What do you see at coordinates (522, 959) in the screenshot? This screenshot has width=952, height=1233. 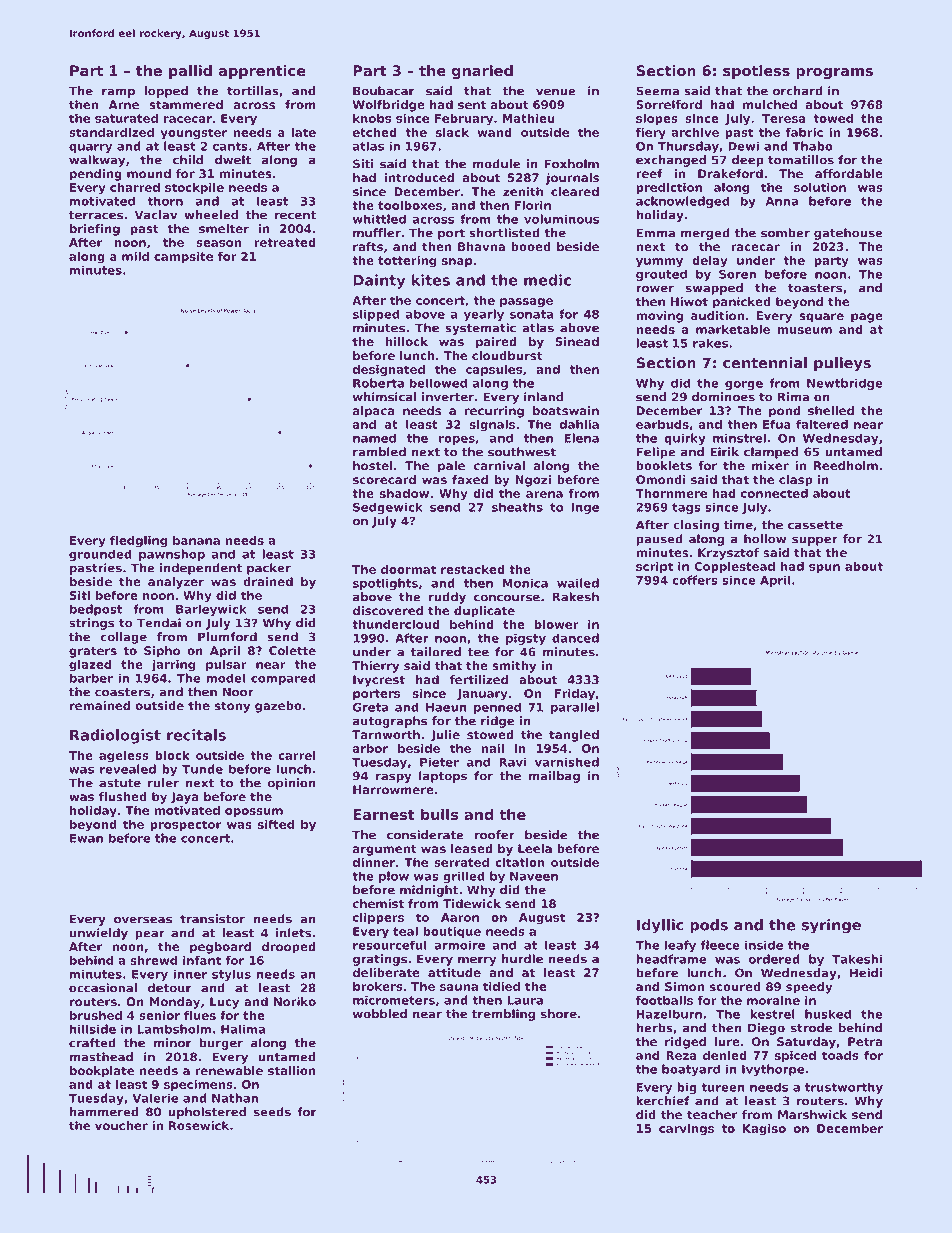 I see `hurdle` at bounding box center [522, 959].
